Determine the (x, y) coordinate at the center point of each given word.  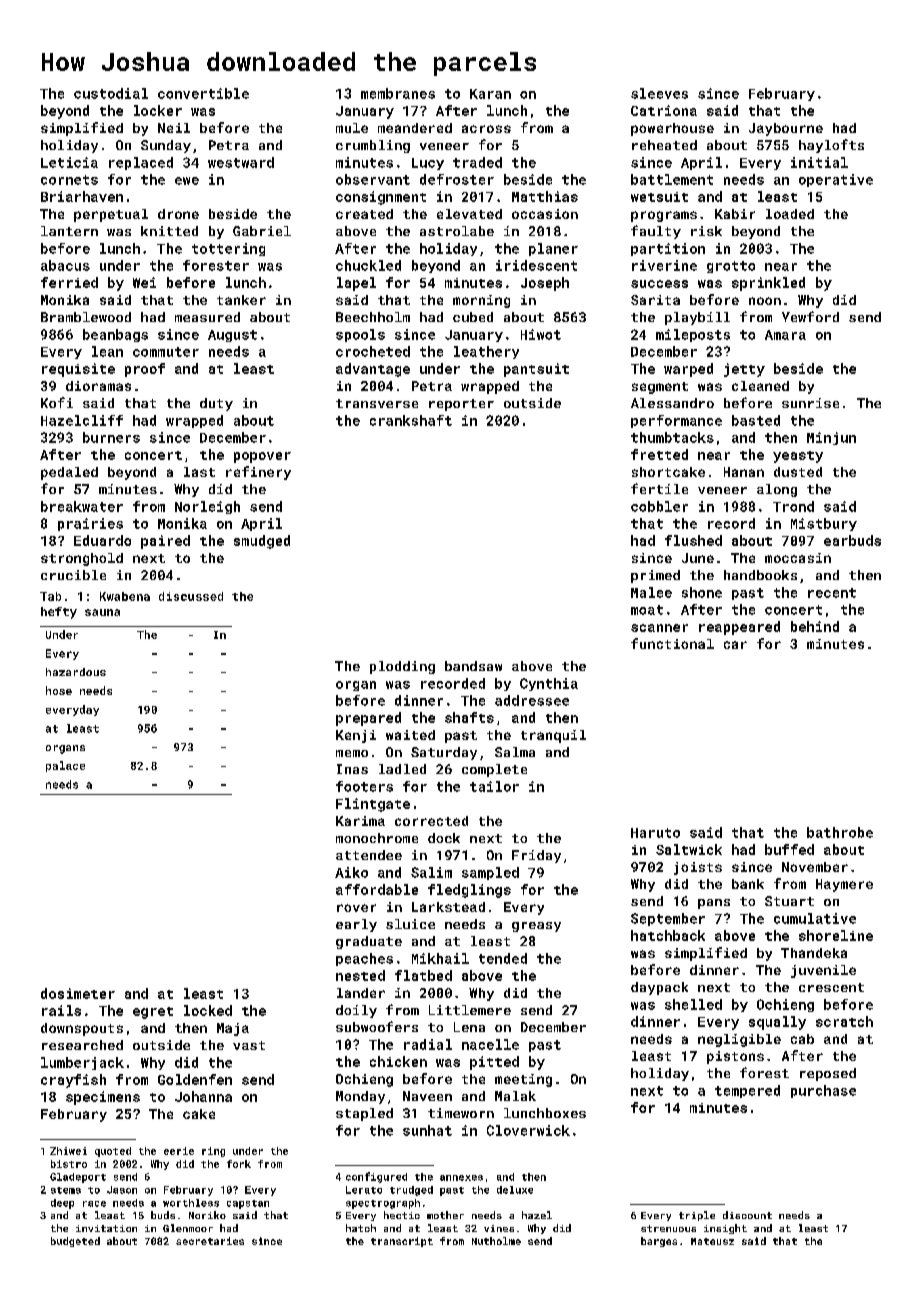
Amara (785, 335)
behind (815, 626)
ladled (402, 769)
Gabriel (262, 231)
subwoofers (377, 1026)
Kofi (57, 402)
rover (356, 908)
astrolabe (457, 231)
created (364, 214)
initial (819, 162)
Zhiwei (68, 1151)
